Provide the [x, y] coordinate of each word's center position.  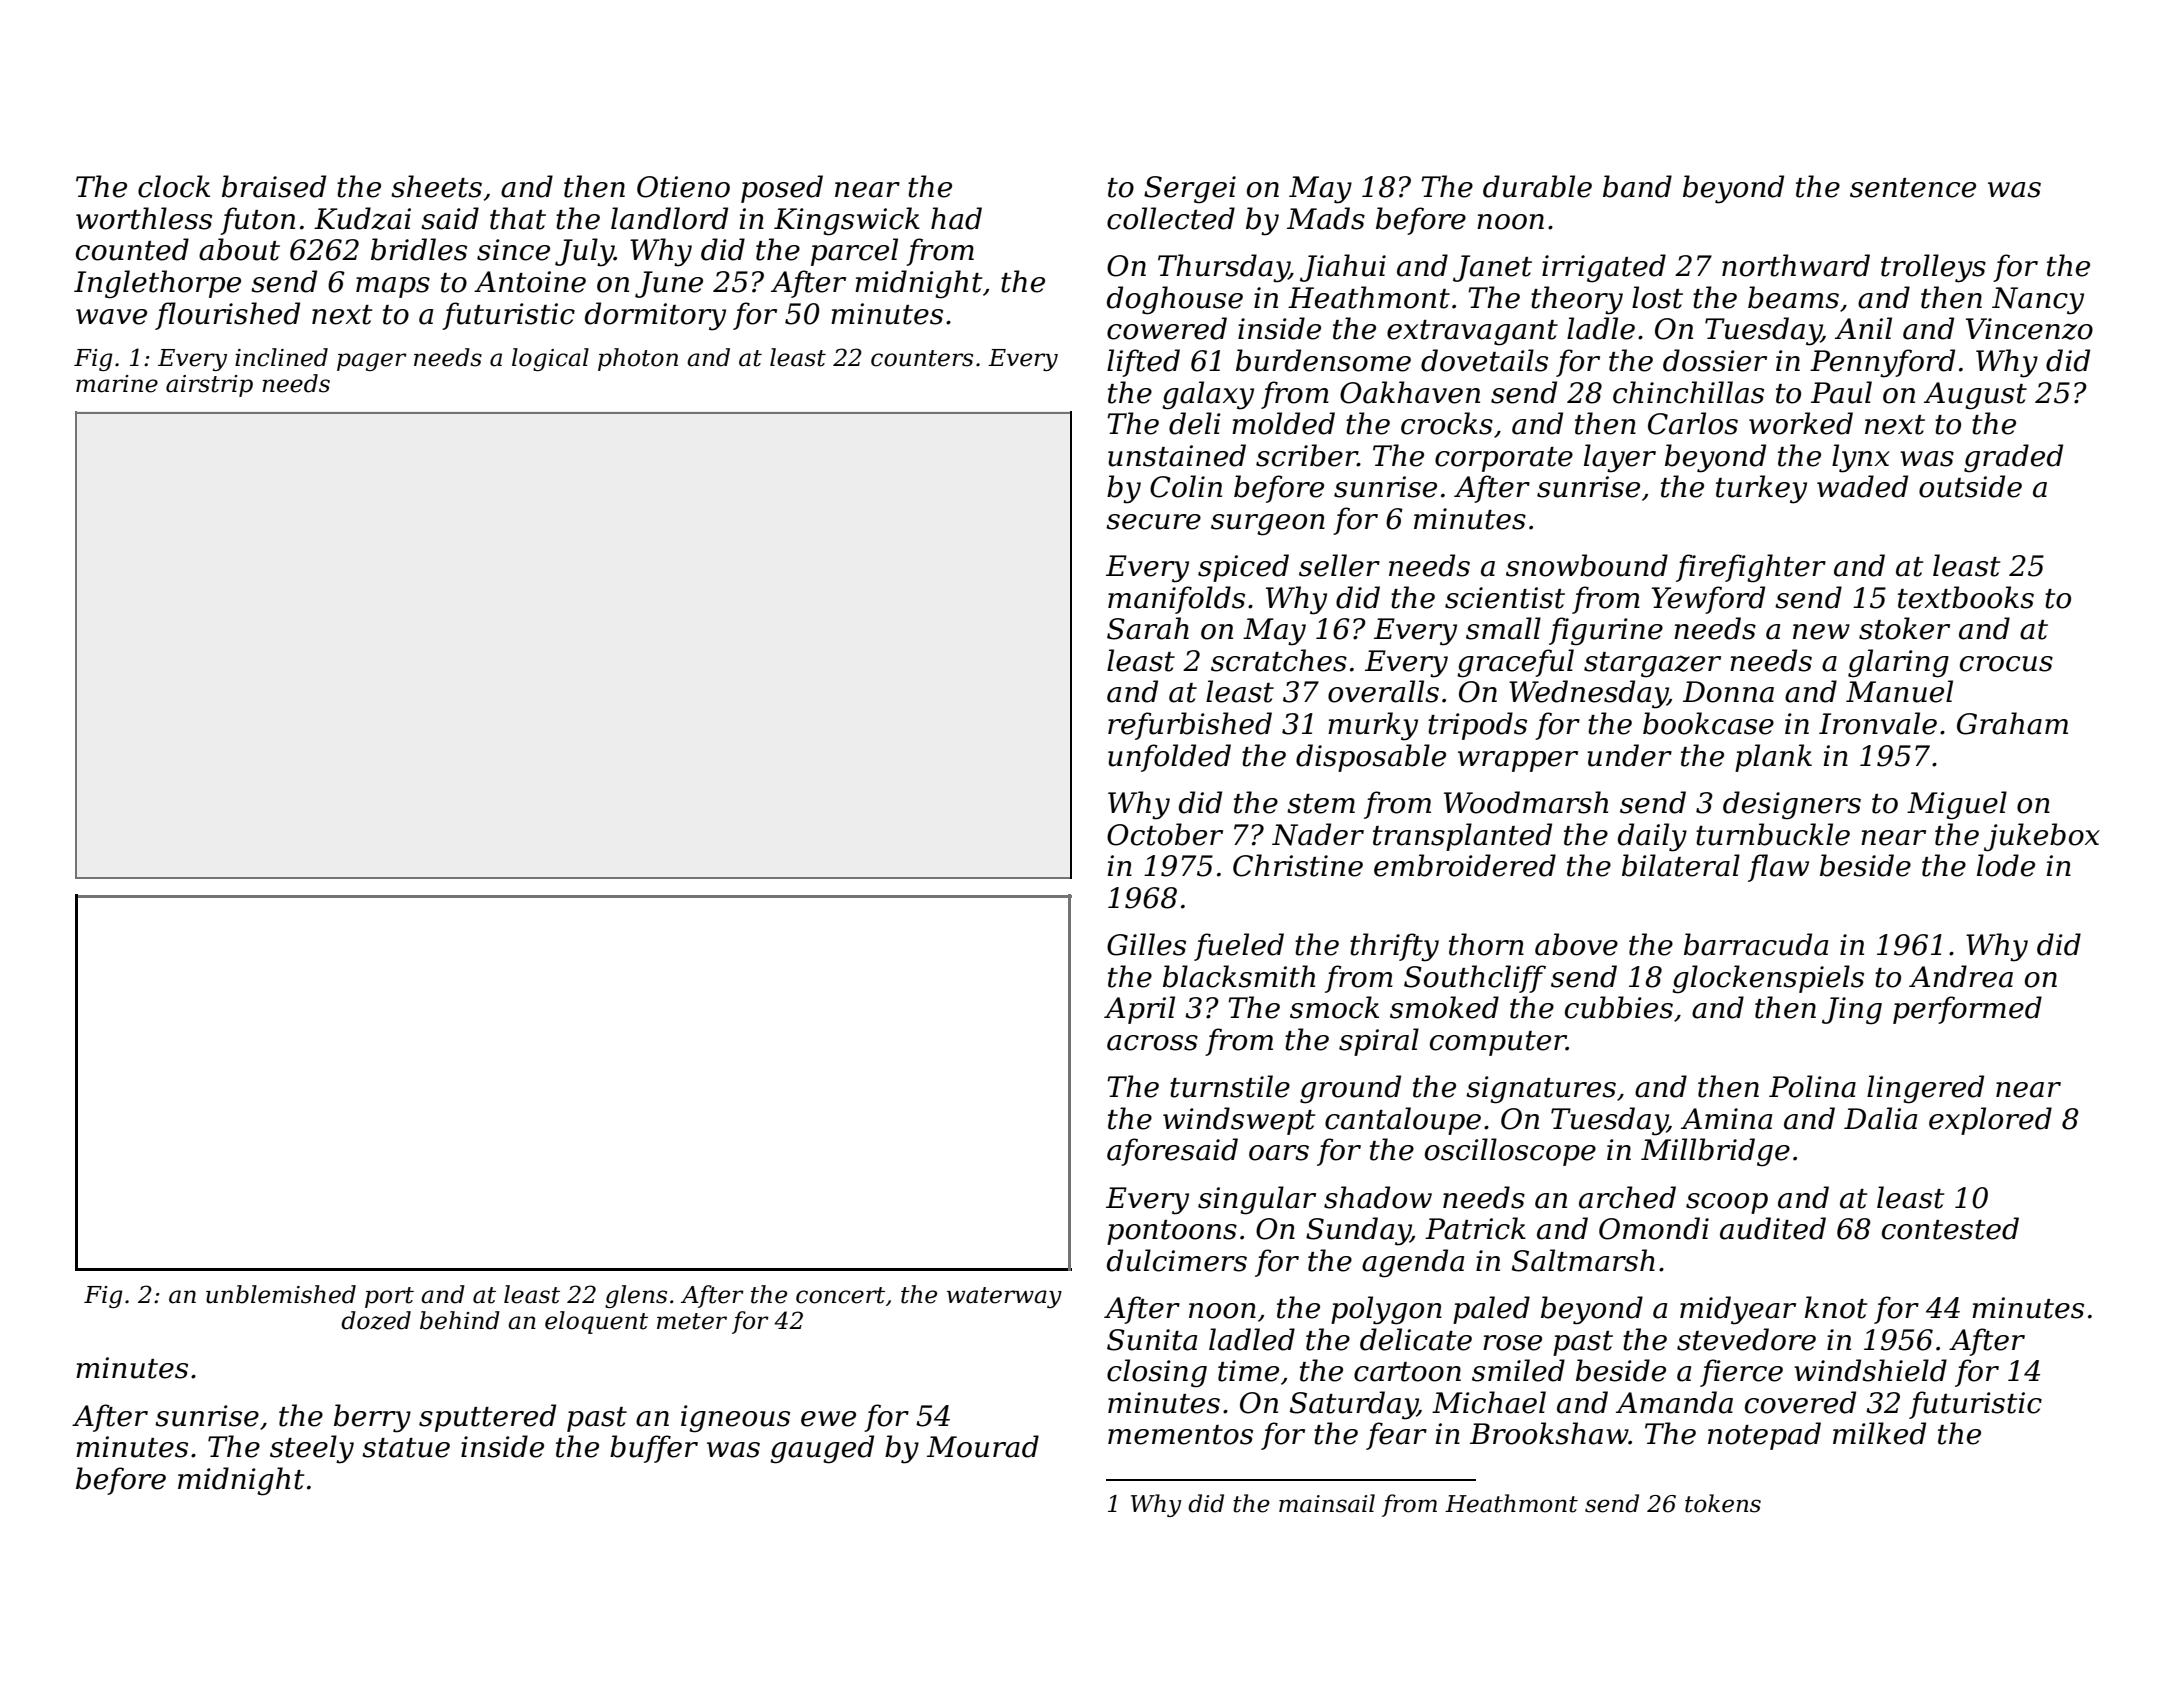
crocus [2006, 664]
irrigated [1604, 268]
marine [117, 384]
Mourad [983, 1446]
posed [782, 189]
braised [274, 186]
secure [1153, 522]
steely [312, 1449]
